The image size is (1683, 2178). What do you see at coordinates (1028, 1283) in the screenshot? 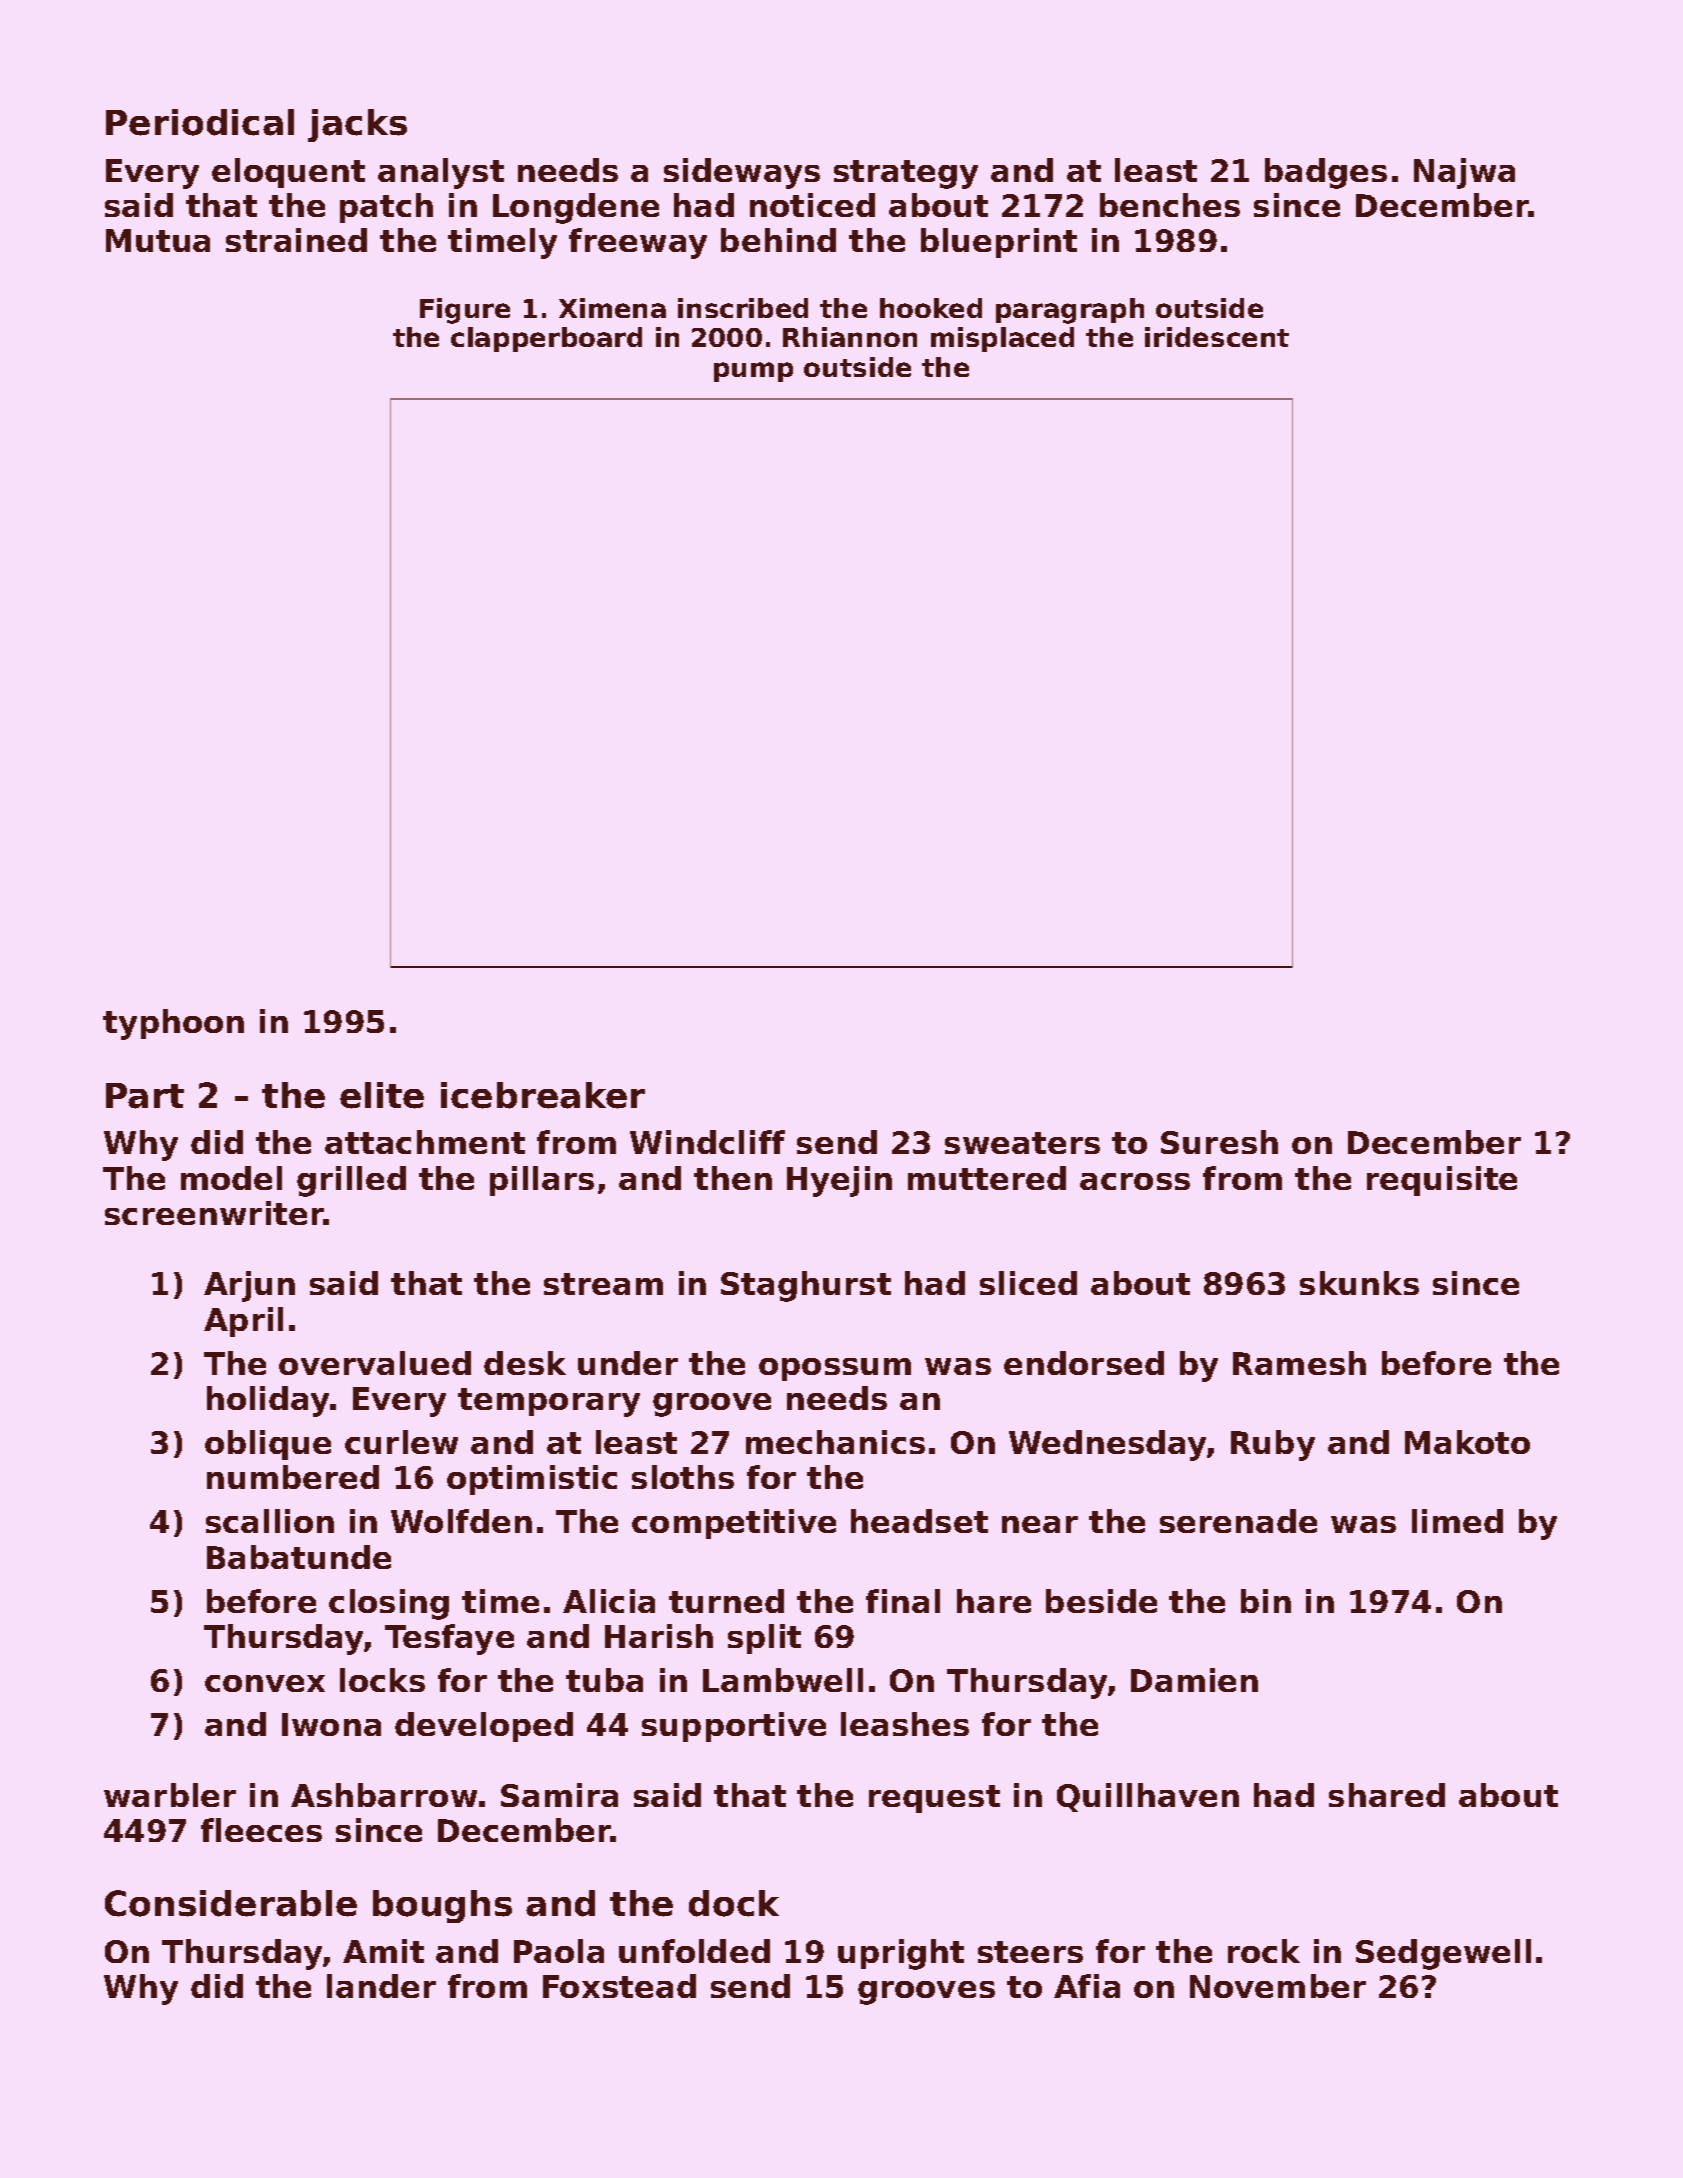
I see `sliced` at bounding box center [1028, 1283].
